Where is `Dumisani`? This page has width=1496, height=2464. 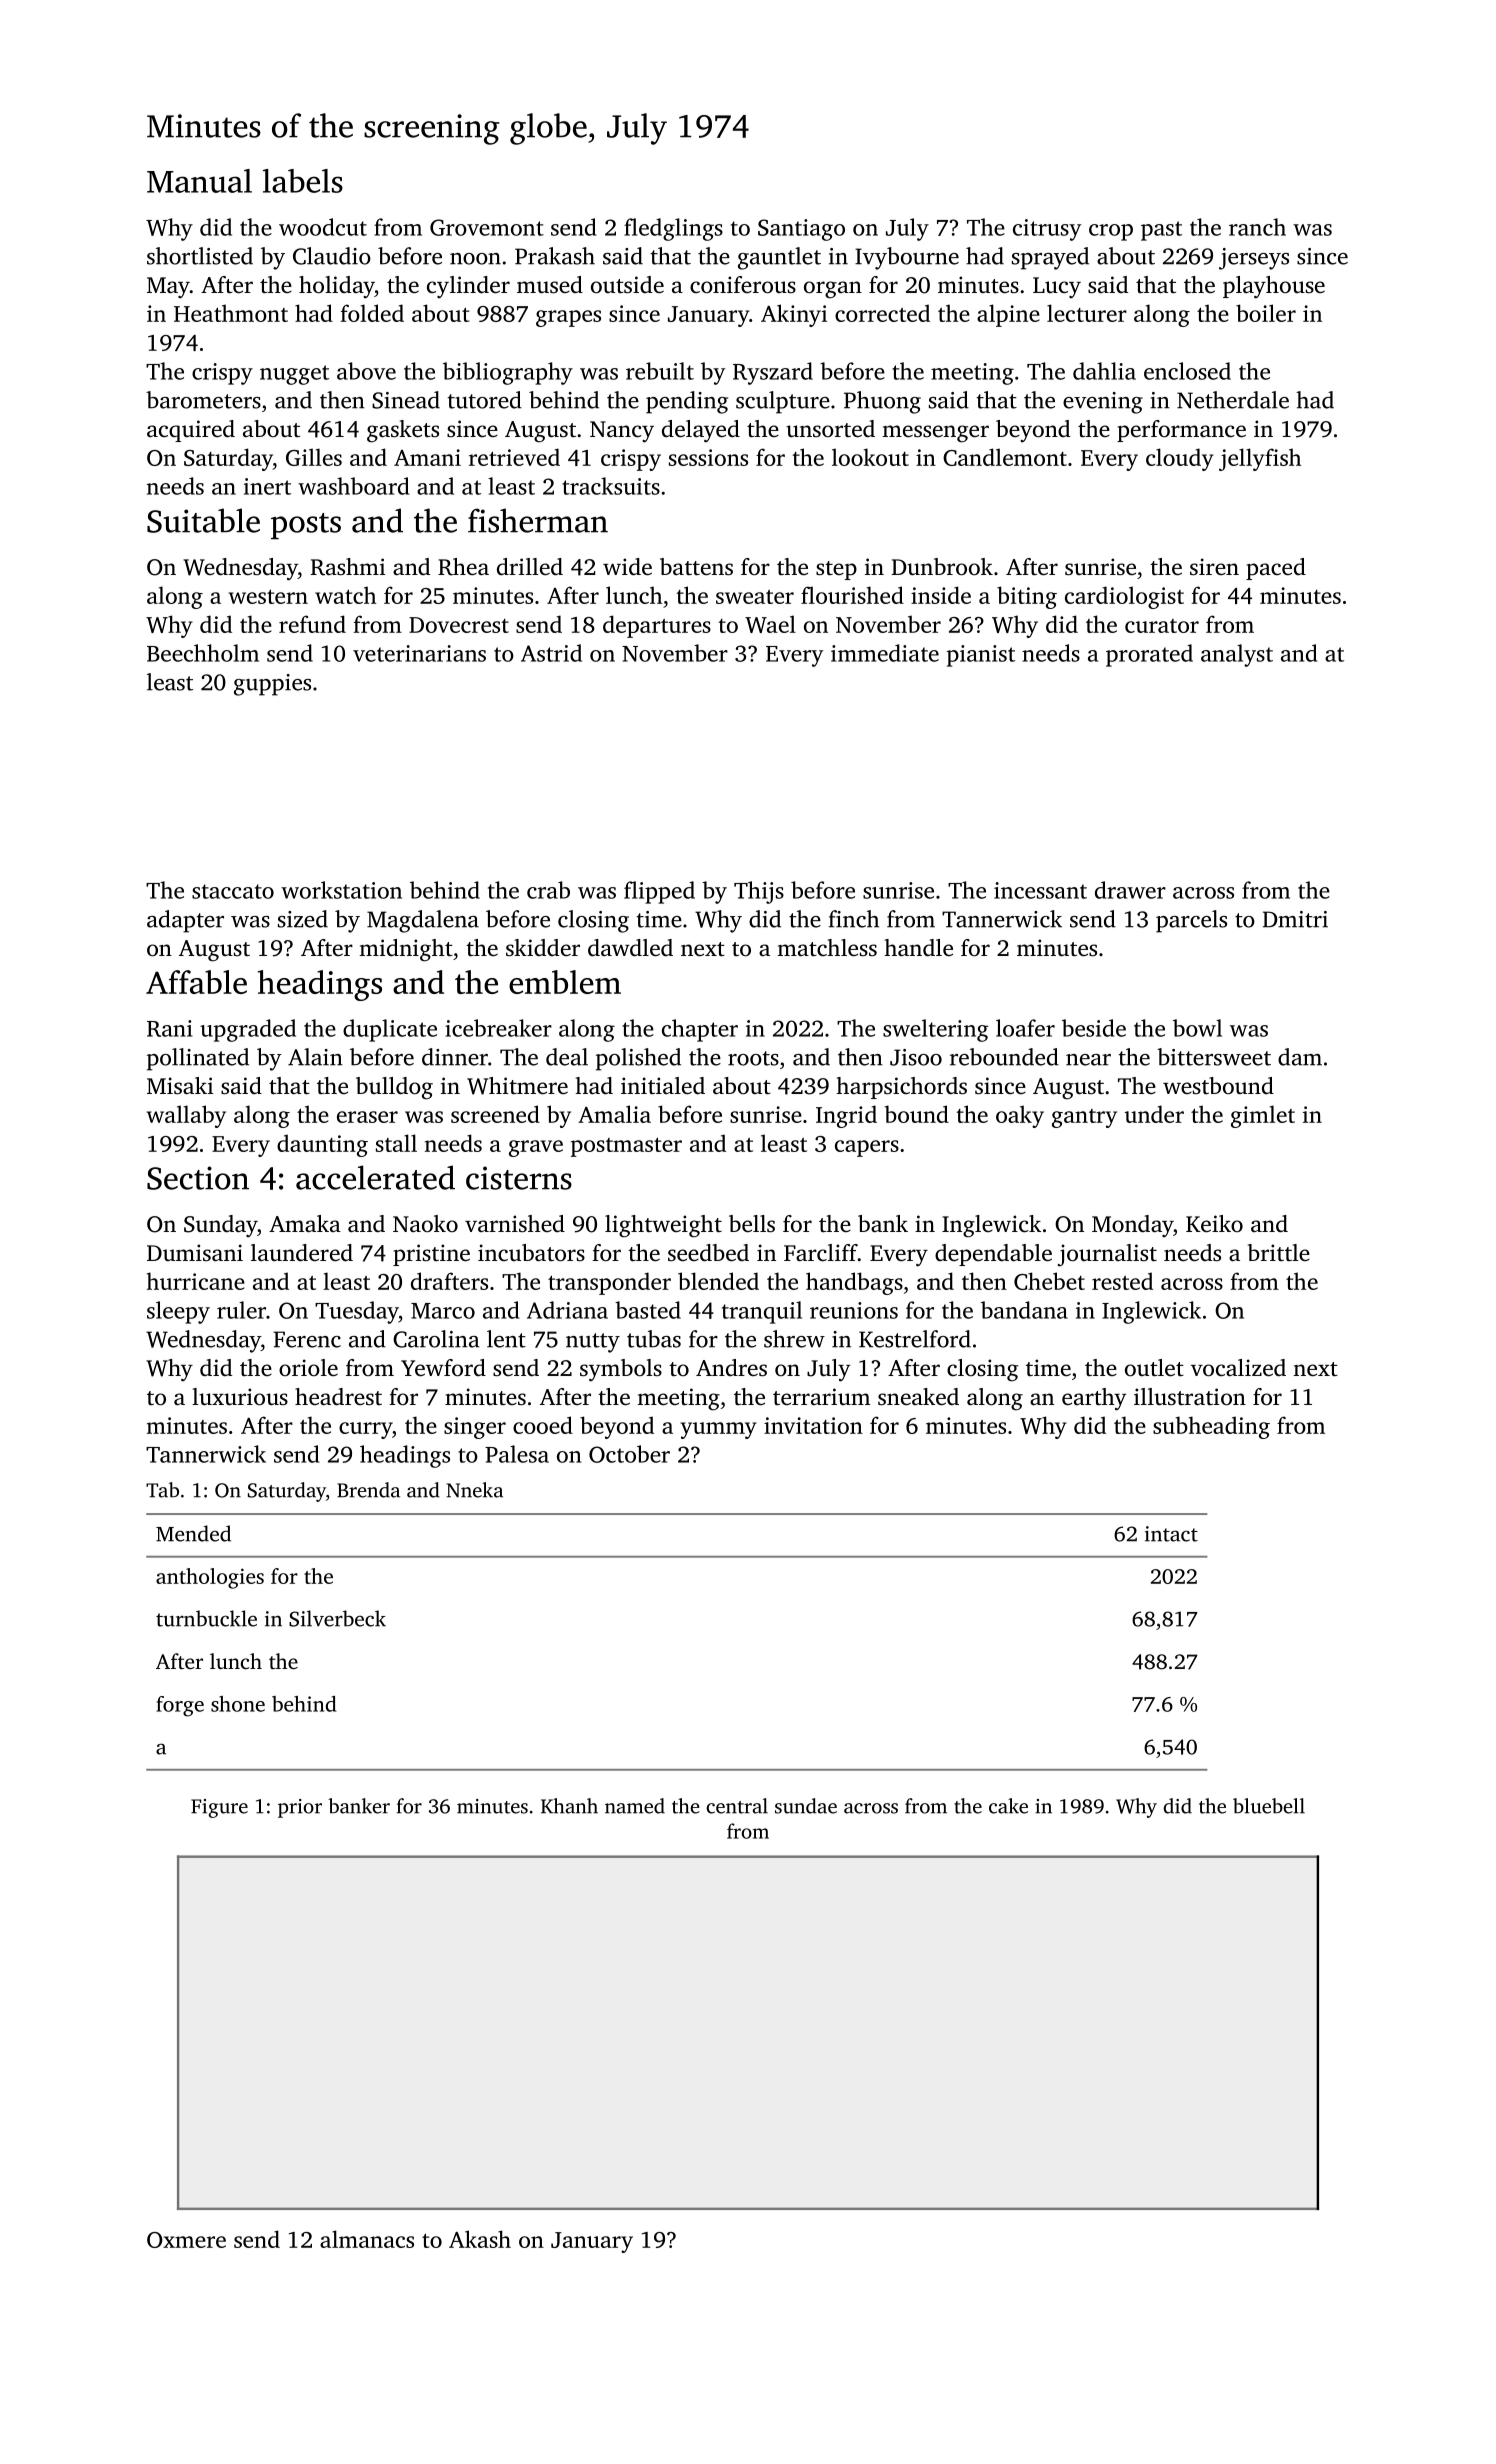 Dumisani is located at coordinates (195, 1252).
